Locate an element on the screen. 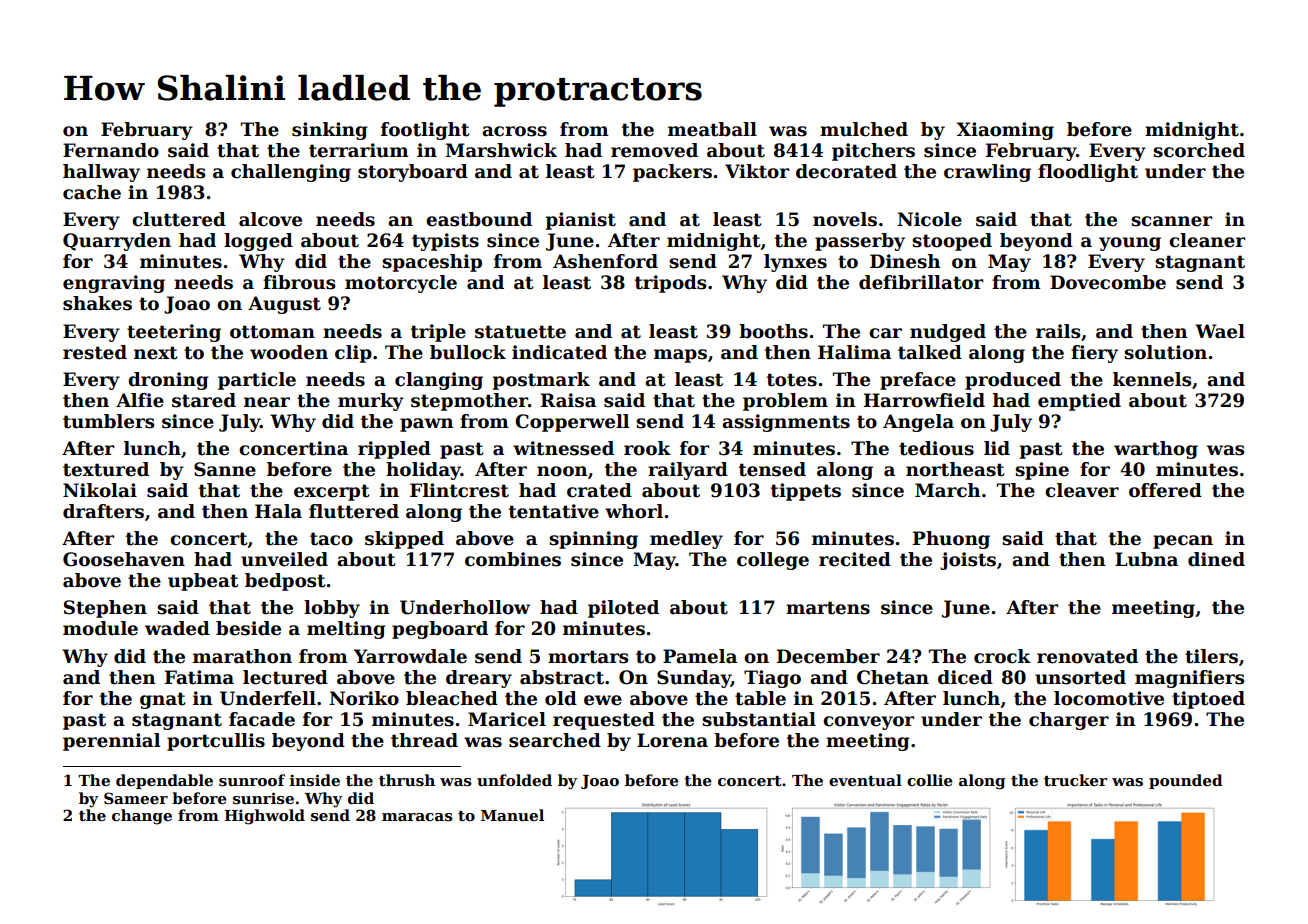 The height and width of the screenshot is (924, 1308). warthog is located at coordinates (1156, 450).
